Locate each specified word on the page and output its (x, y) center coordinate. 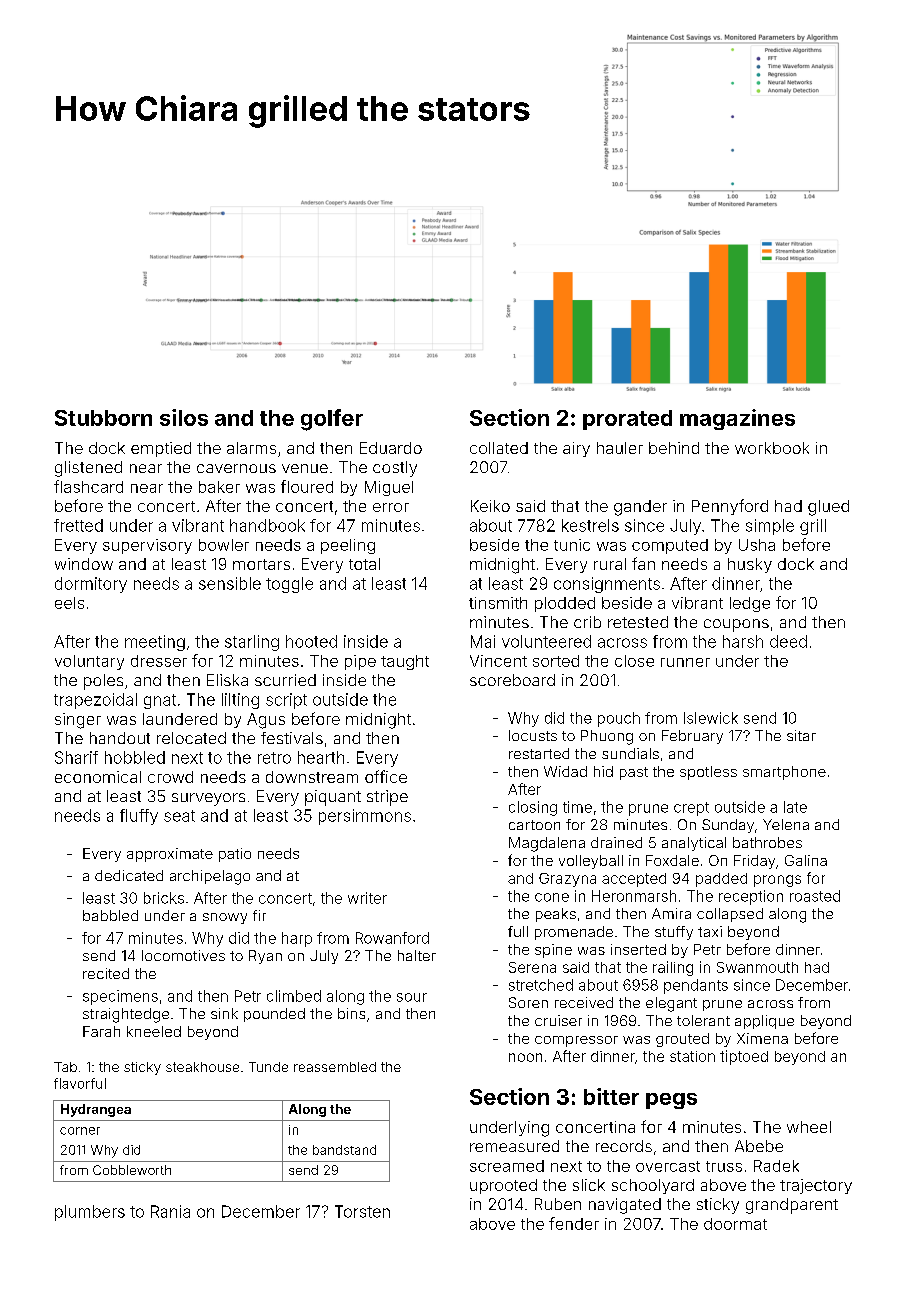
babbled (110, 915)
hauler (620, 448)
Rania (170, 1211)
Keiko (490, 506)
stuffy (674, 933)
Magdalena (547, 844)
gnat (160, 701)
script (286, 701)
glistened (88, 469)
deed (788, 641)
